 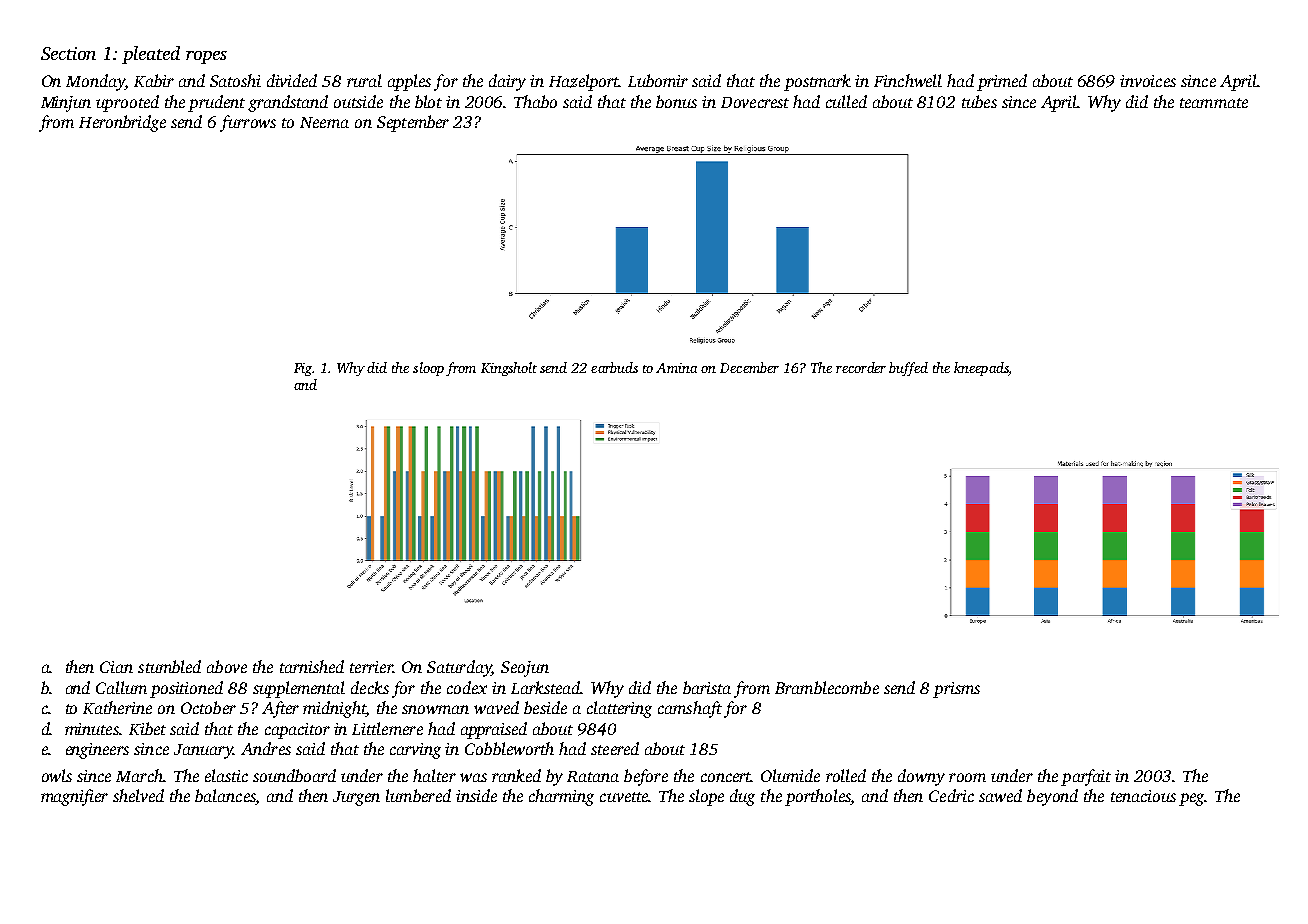 I want to click on Neema, so click(x=324, y=122).
